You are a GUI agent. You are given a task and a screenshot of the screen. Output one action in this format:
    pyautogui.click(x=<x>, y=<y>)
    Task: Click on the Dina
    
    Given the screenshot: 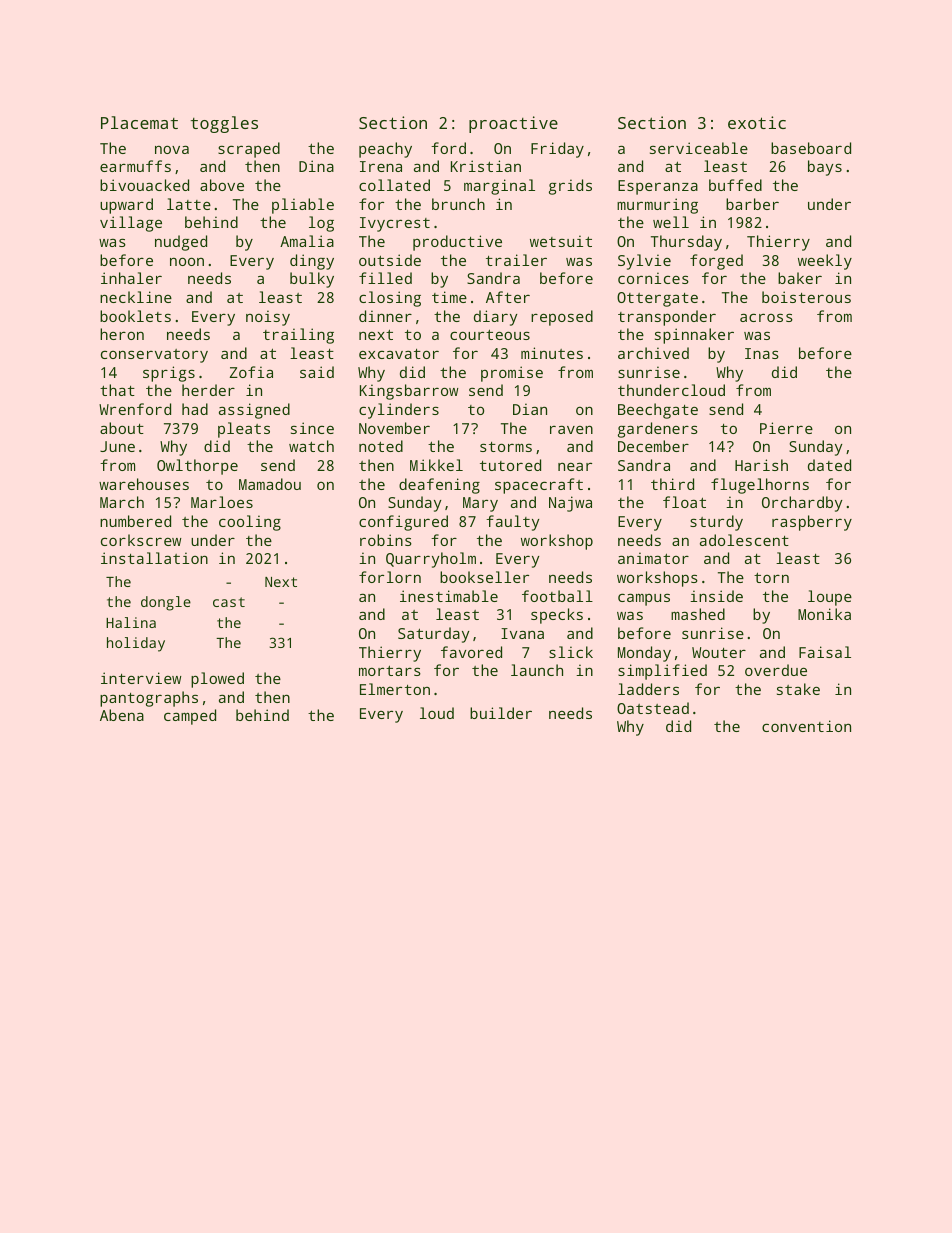 What is the action you would take?
    pyautogui.click(x=316, y=166)
